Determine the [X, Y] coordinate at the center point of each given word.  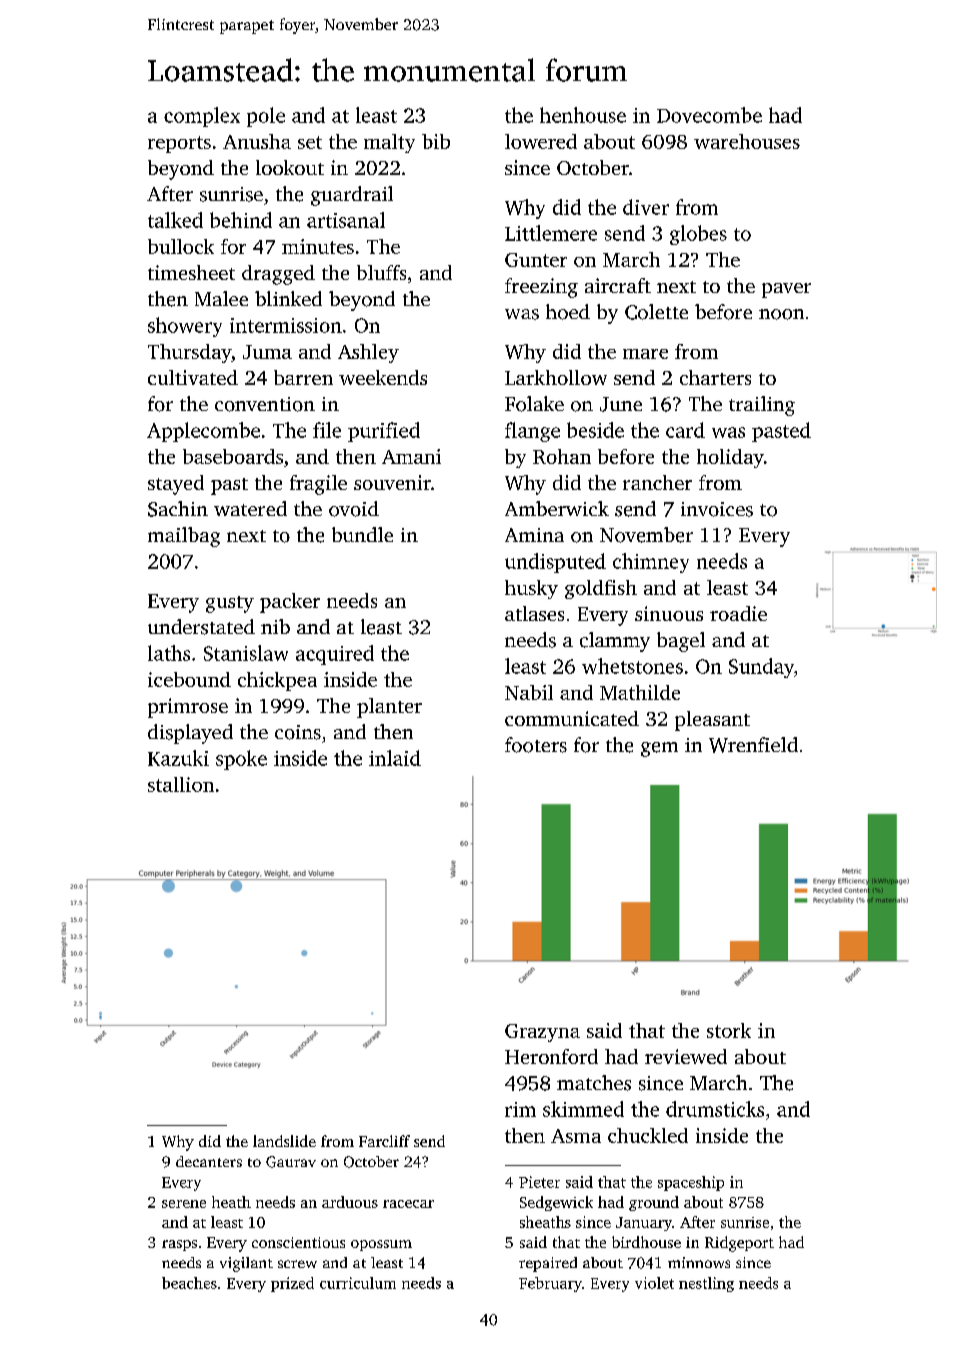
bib [436, 141]
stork [729, 1030]
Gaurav [291, 1162]
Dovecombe [709, 115]
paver [786, 290]
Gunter [536, 260]
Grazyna [542, 1033]
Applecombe [203, 432]
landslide [284, 1141]
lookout [290, 167]
